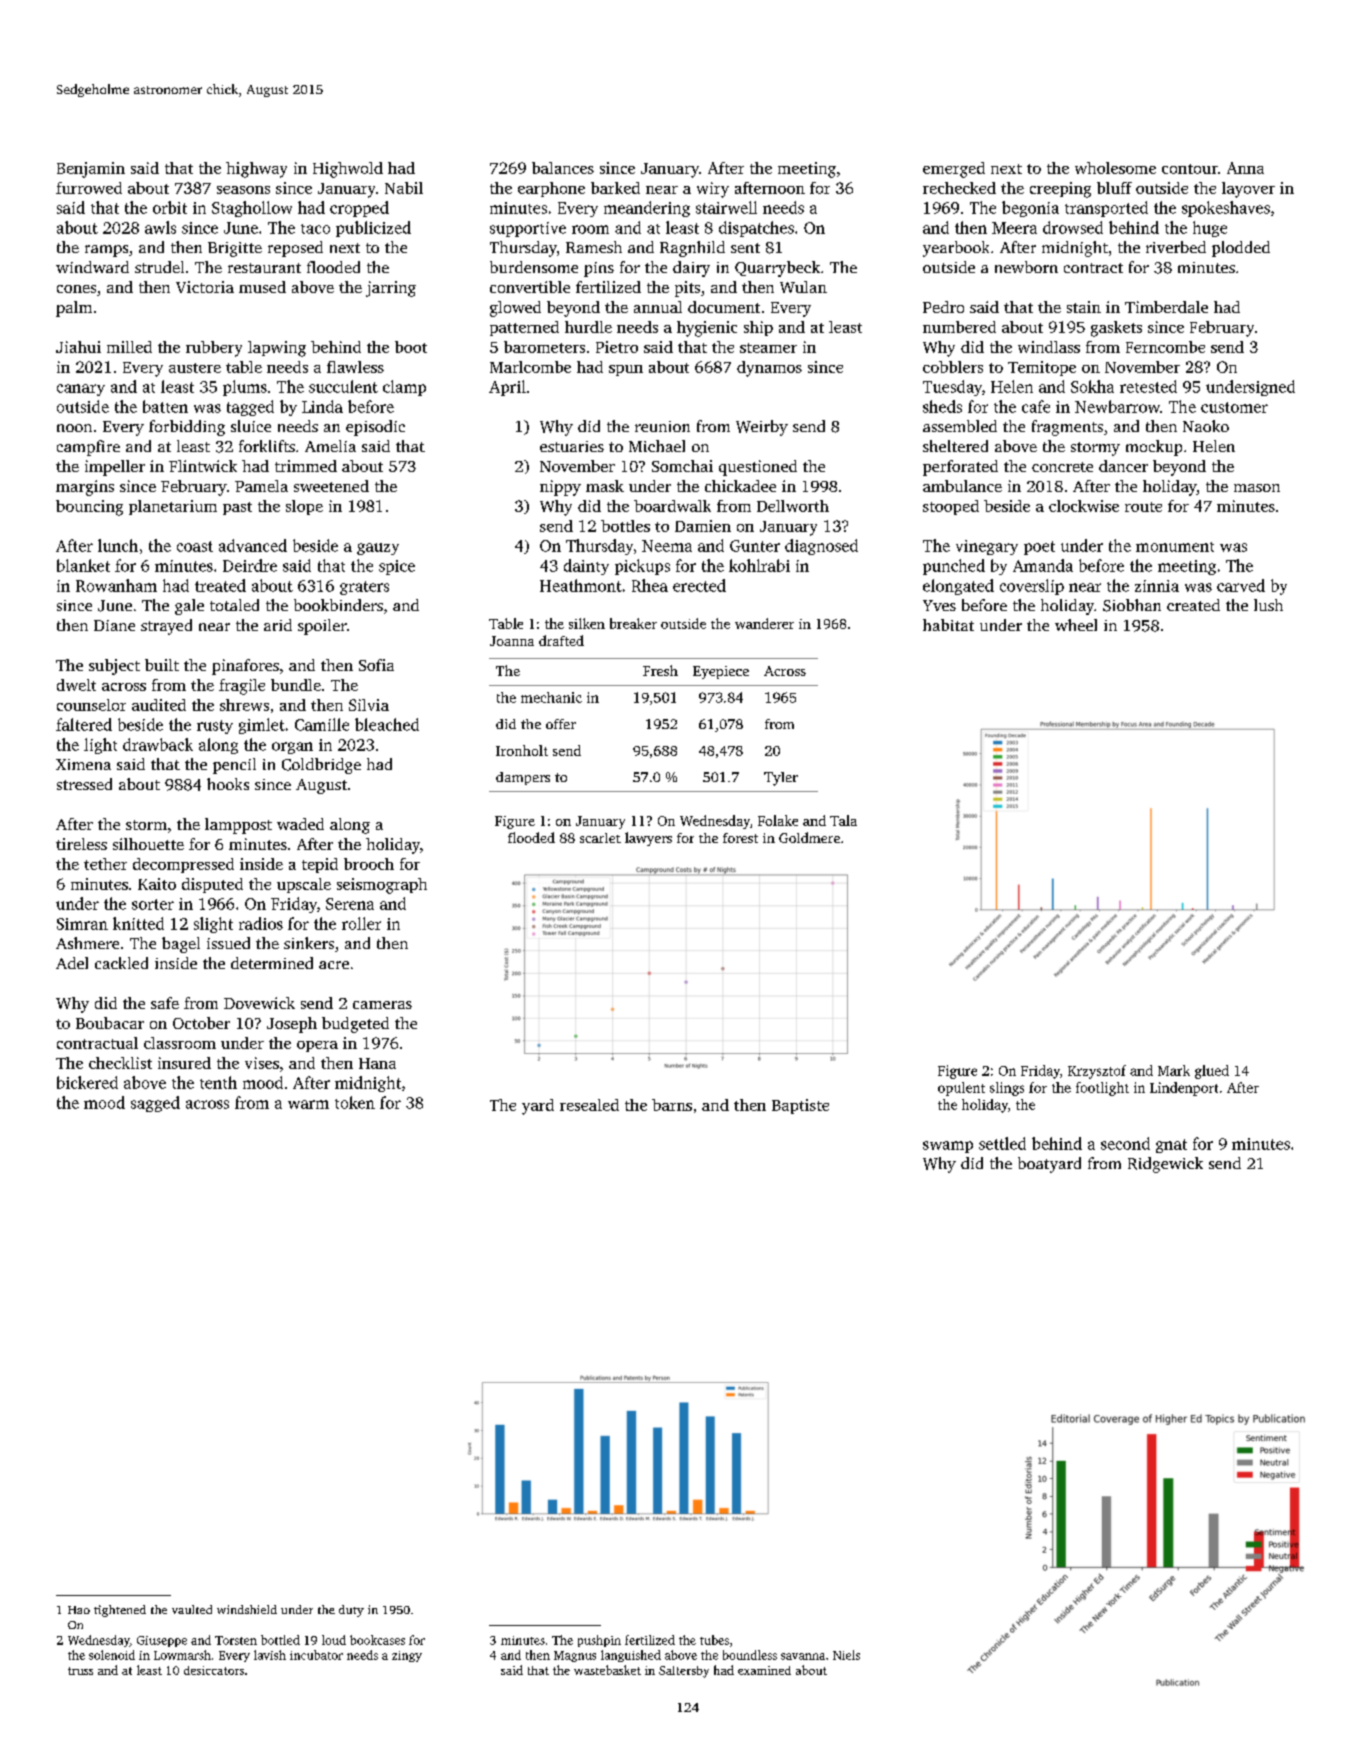 This screenshot has height=1750, width=1352. What do you see at coordinates (672, 1105) in the screenshot?
I see `barns` at bounding box center [672, 1105].
